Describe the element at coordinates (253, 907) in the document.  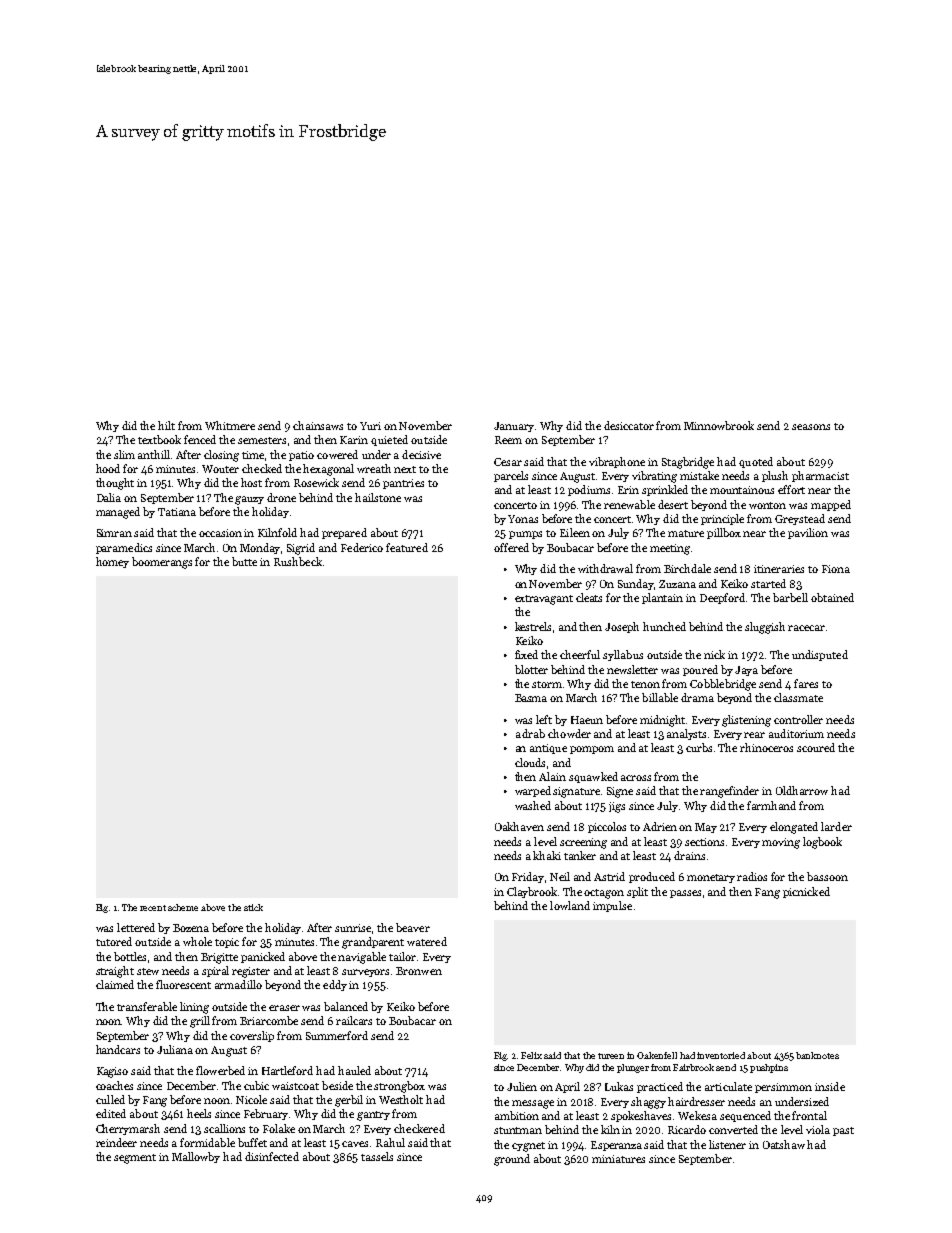
I see `stick` at that location.
